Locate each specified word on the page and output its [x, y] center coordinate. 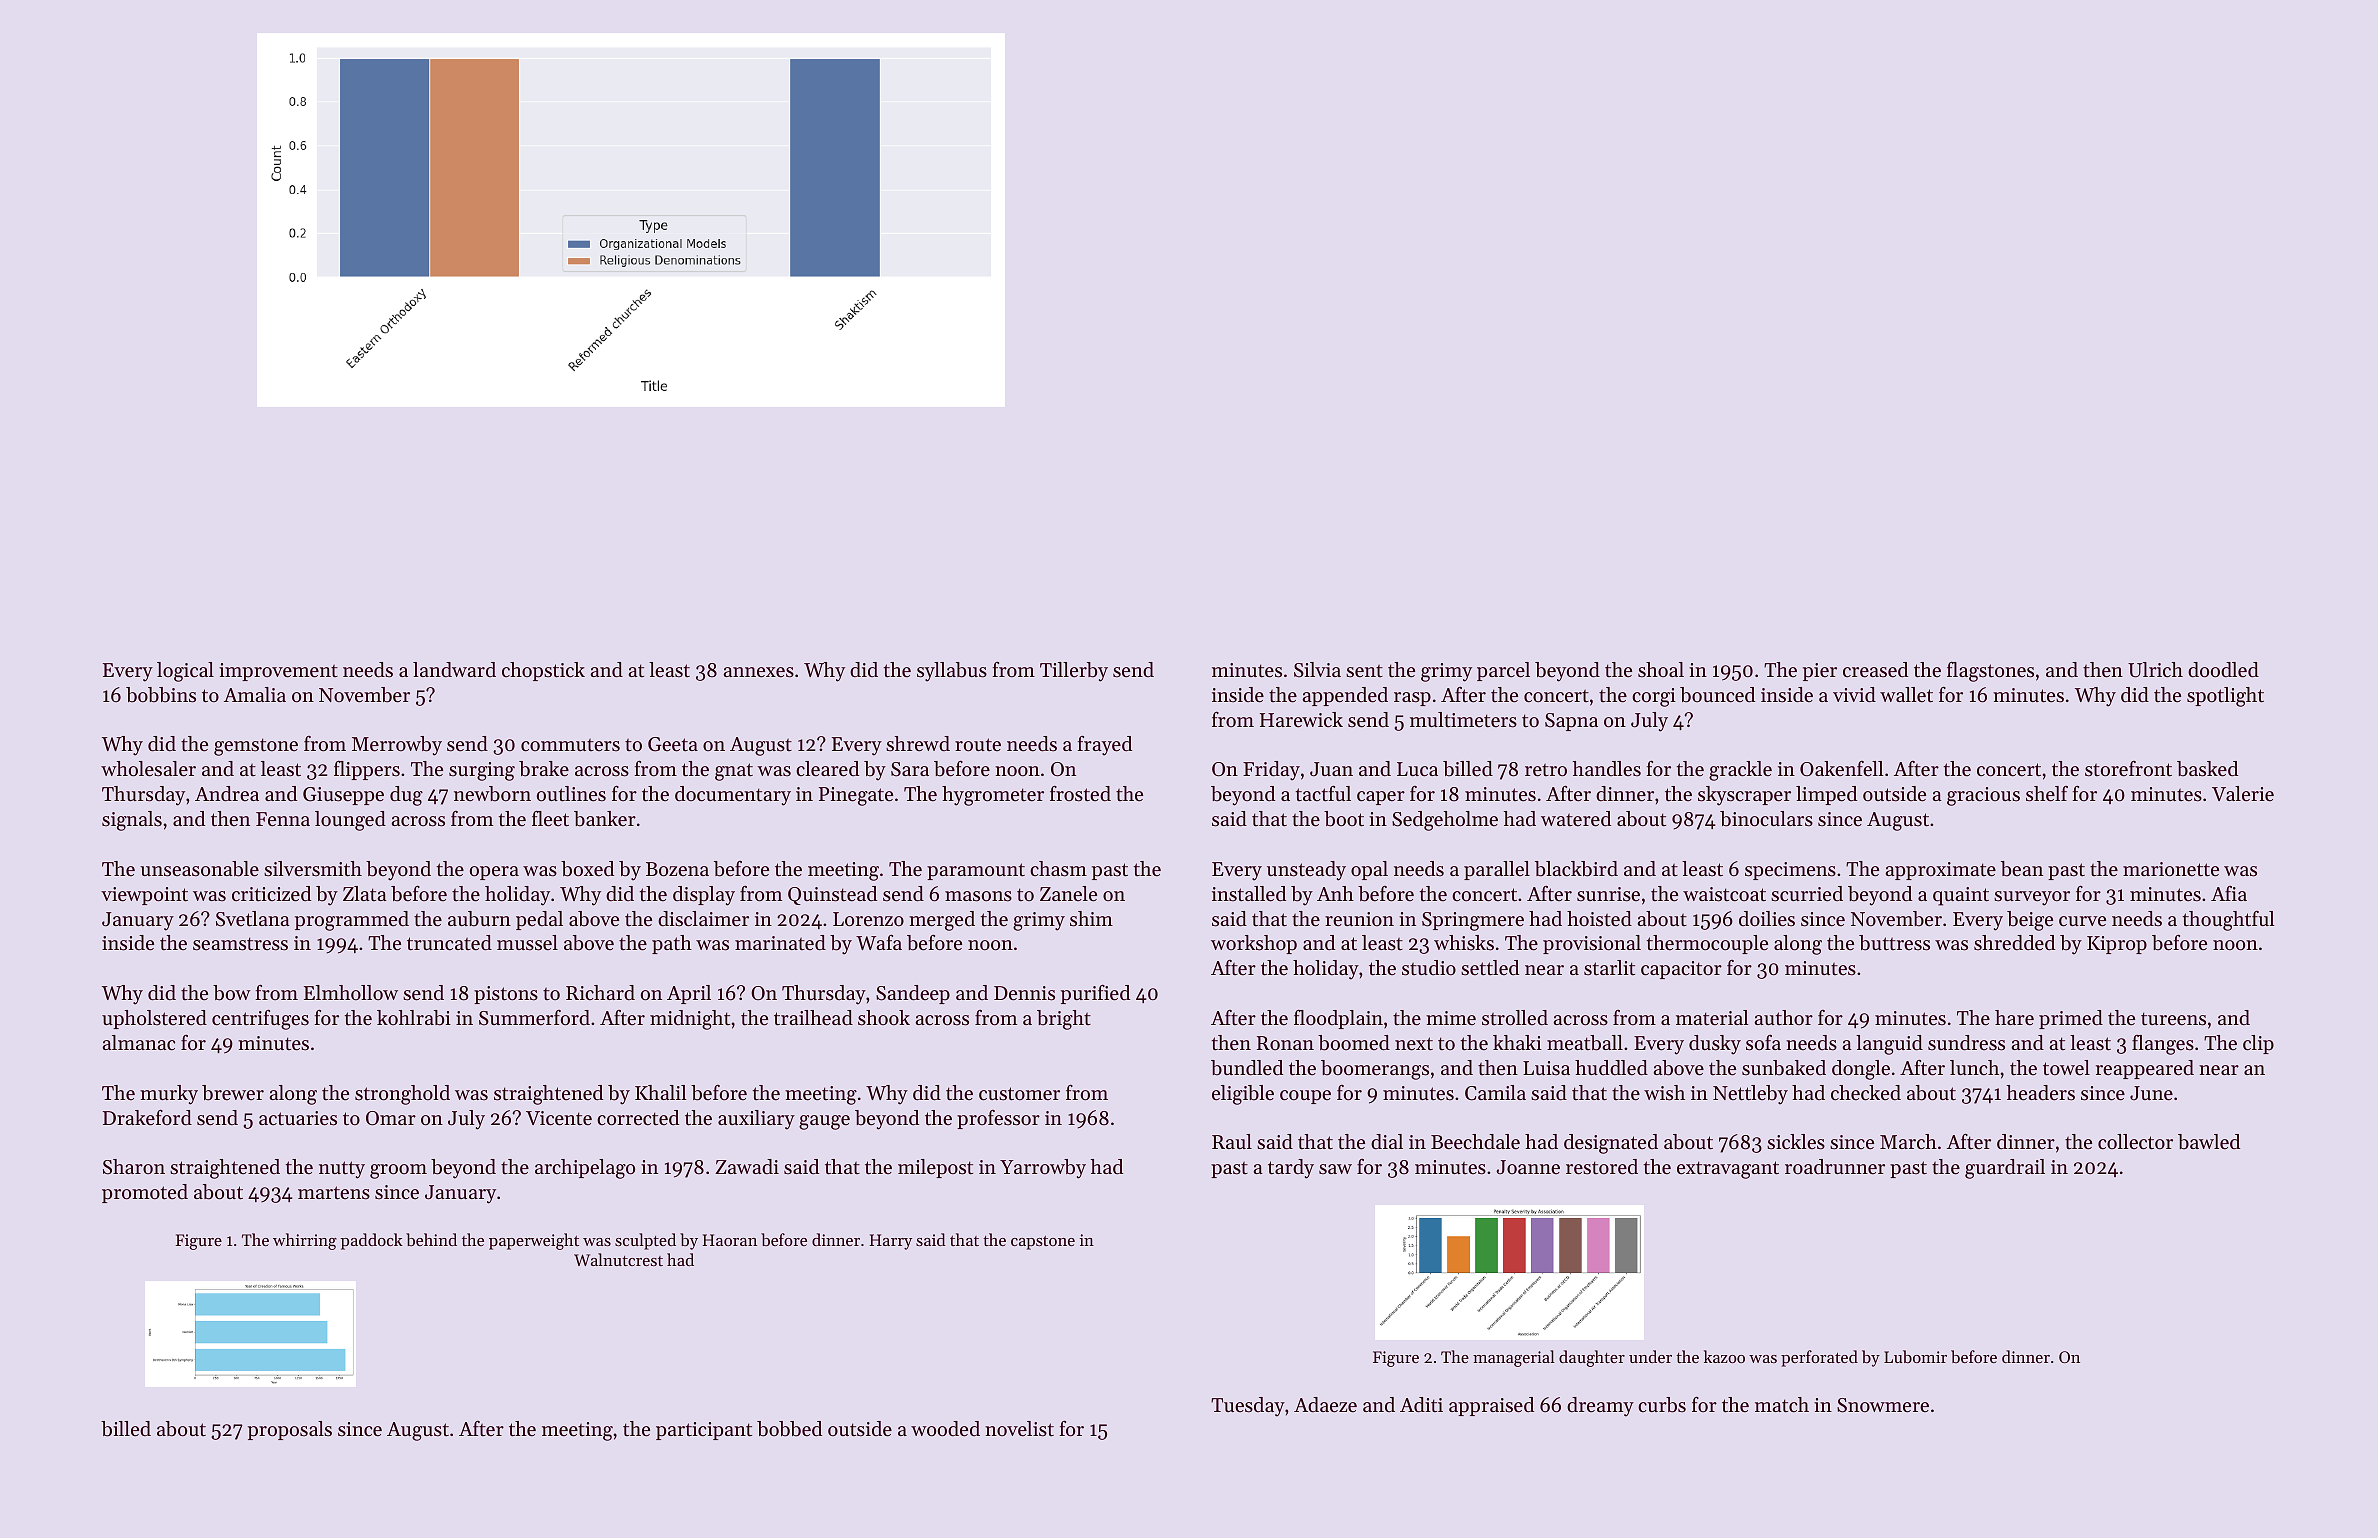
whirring [305, 1241]
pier [1820, 672]
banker [605, 819]
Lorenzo [868, 919]
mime [1451, 1018]
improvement [278, 672]
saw [1335, 1169]
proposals [290, 1430]
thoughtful [2228, 921]
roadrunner [1835, 1167]
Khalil [660, 1092]
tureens [2173, 1019]
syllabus [952, 672]
